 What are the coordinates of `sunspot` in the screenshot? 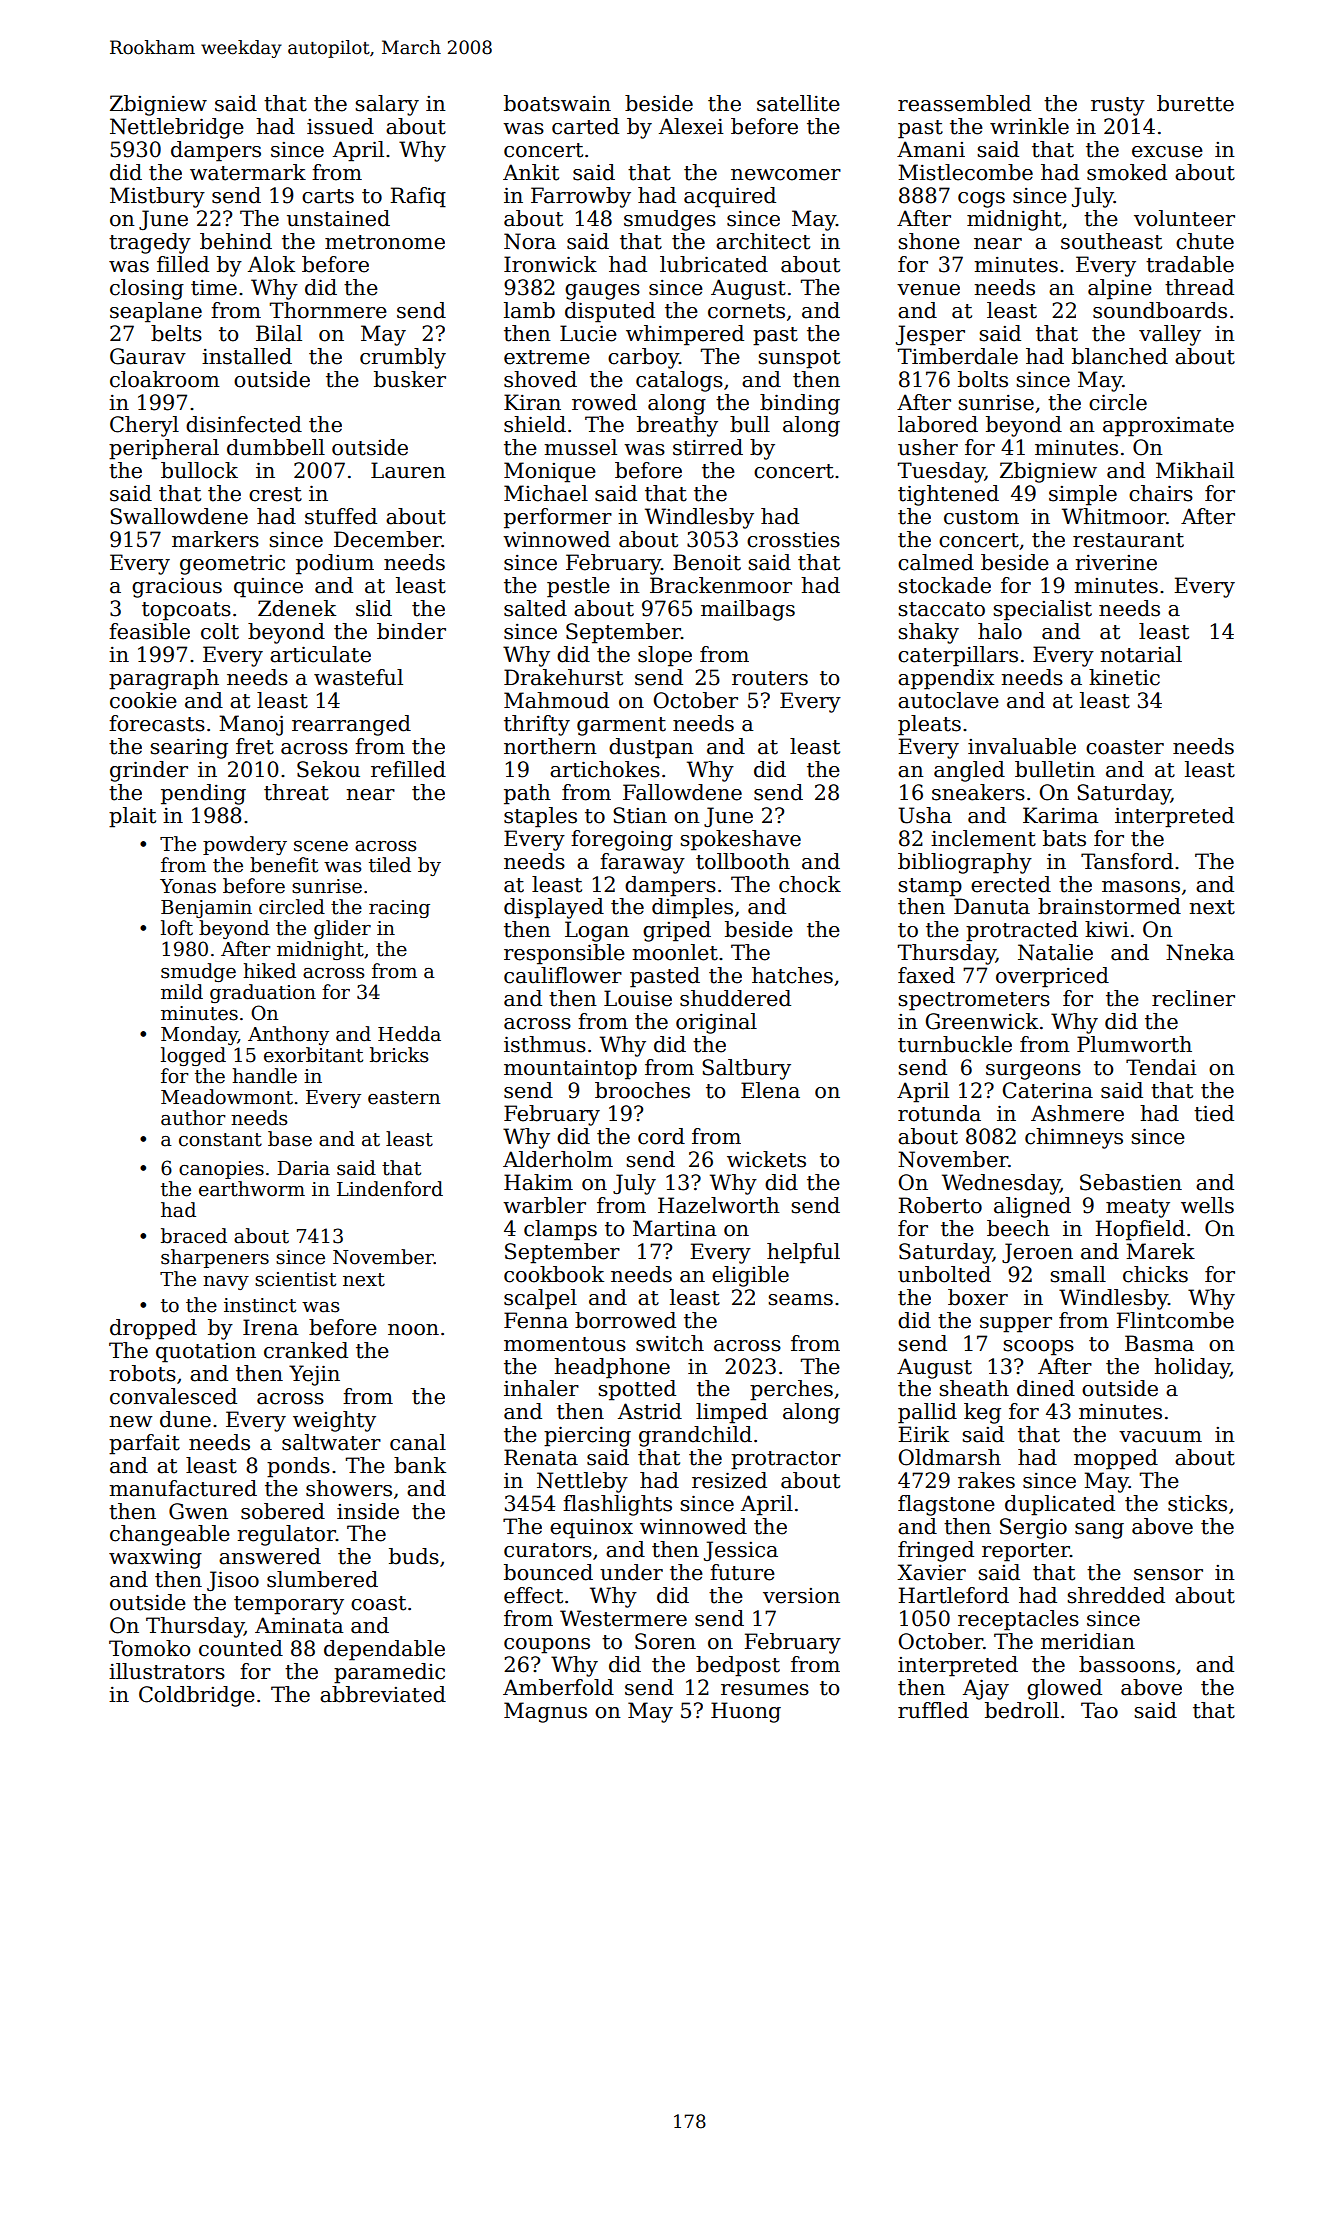 It's located at (799, 359).
